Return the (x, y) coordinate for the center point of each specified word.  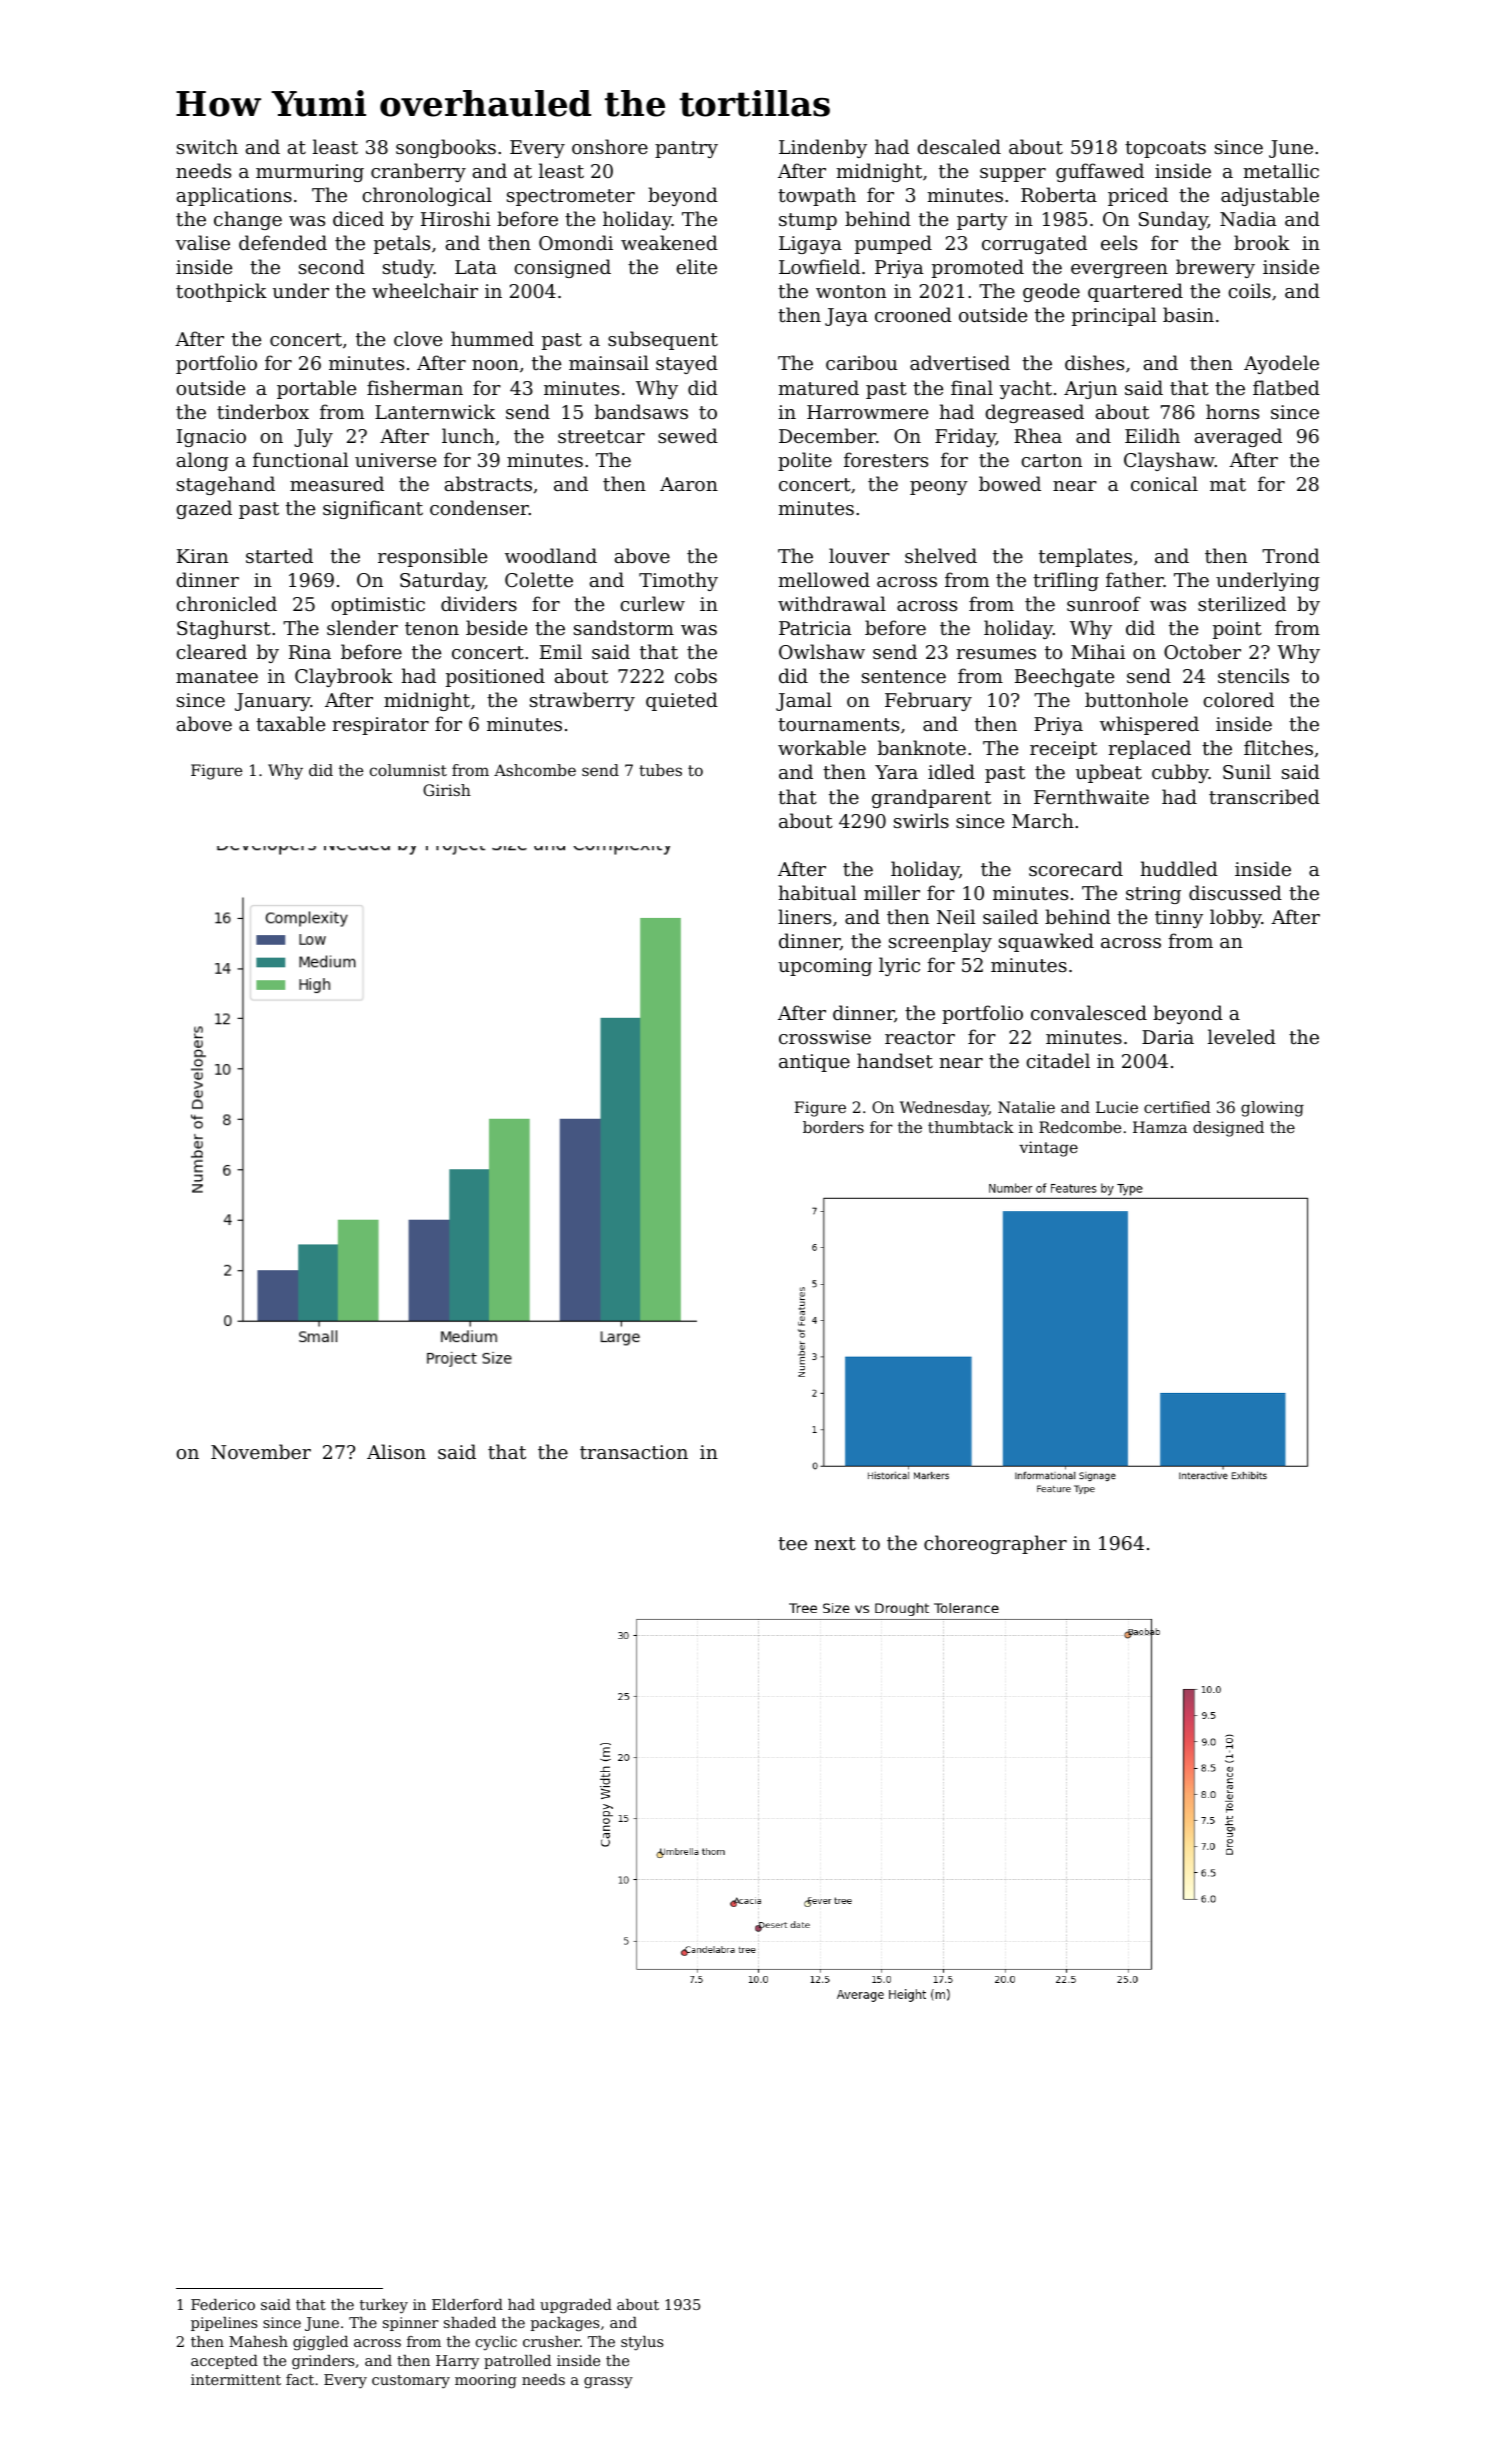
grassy (608, 2382)
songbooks (446, 148)
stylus (642, 2343)
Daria (1168, 1037)
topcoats (1165, 149)
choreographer (995, 1544)
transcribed (1264, 796)
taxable (290, 723)
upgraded (576, 2306)
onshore (610, 146)
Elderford (467, 2304)
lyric (899, 966)
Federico (223, 2304)
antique (814, 1063)
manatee (217, 676)
